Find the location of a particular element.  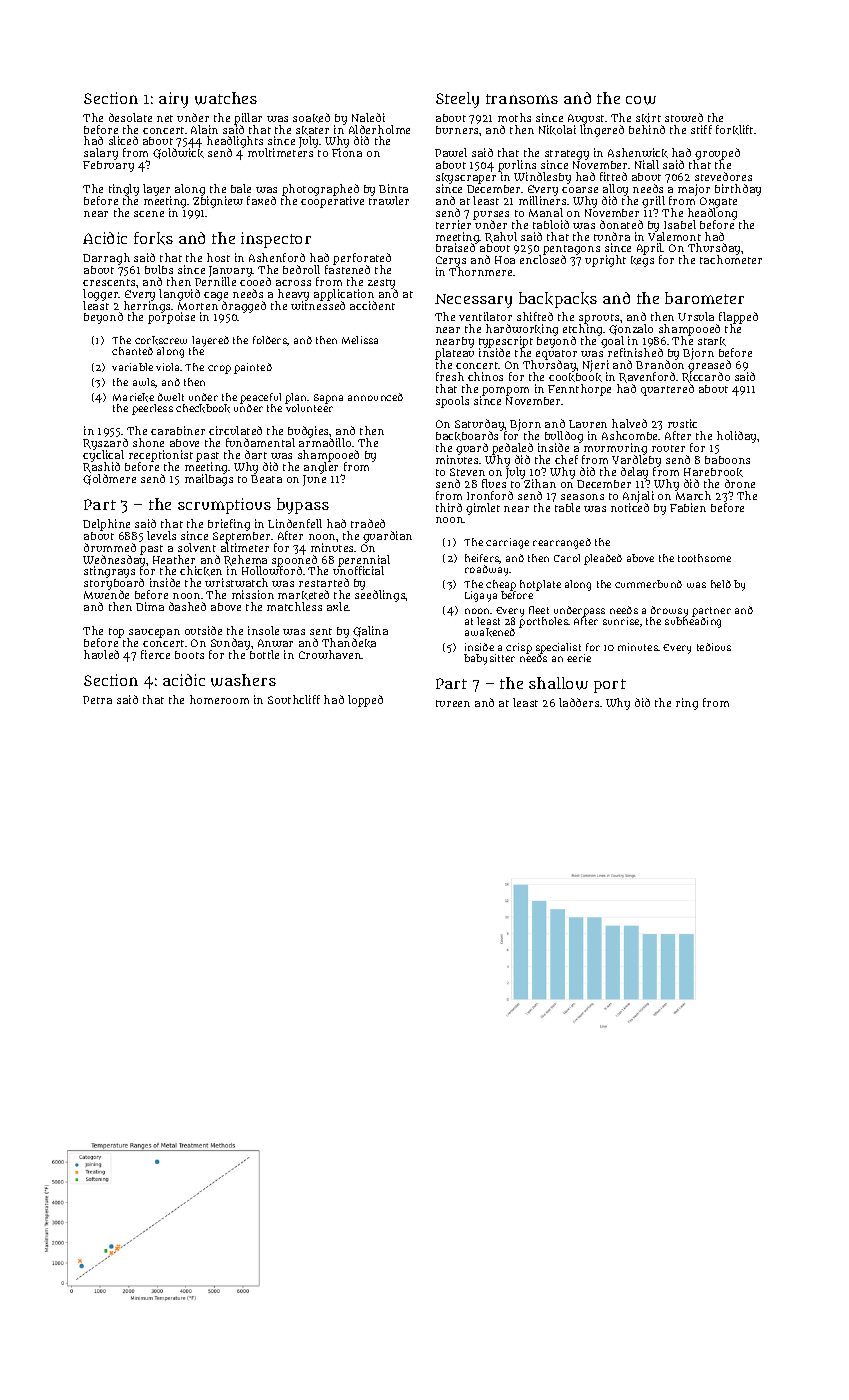

traded is located at coordinates (368, 523).
